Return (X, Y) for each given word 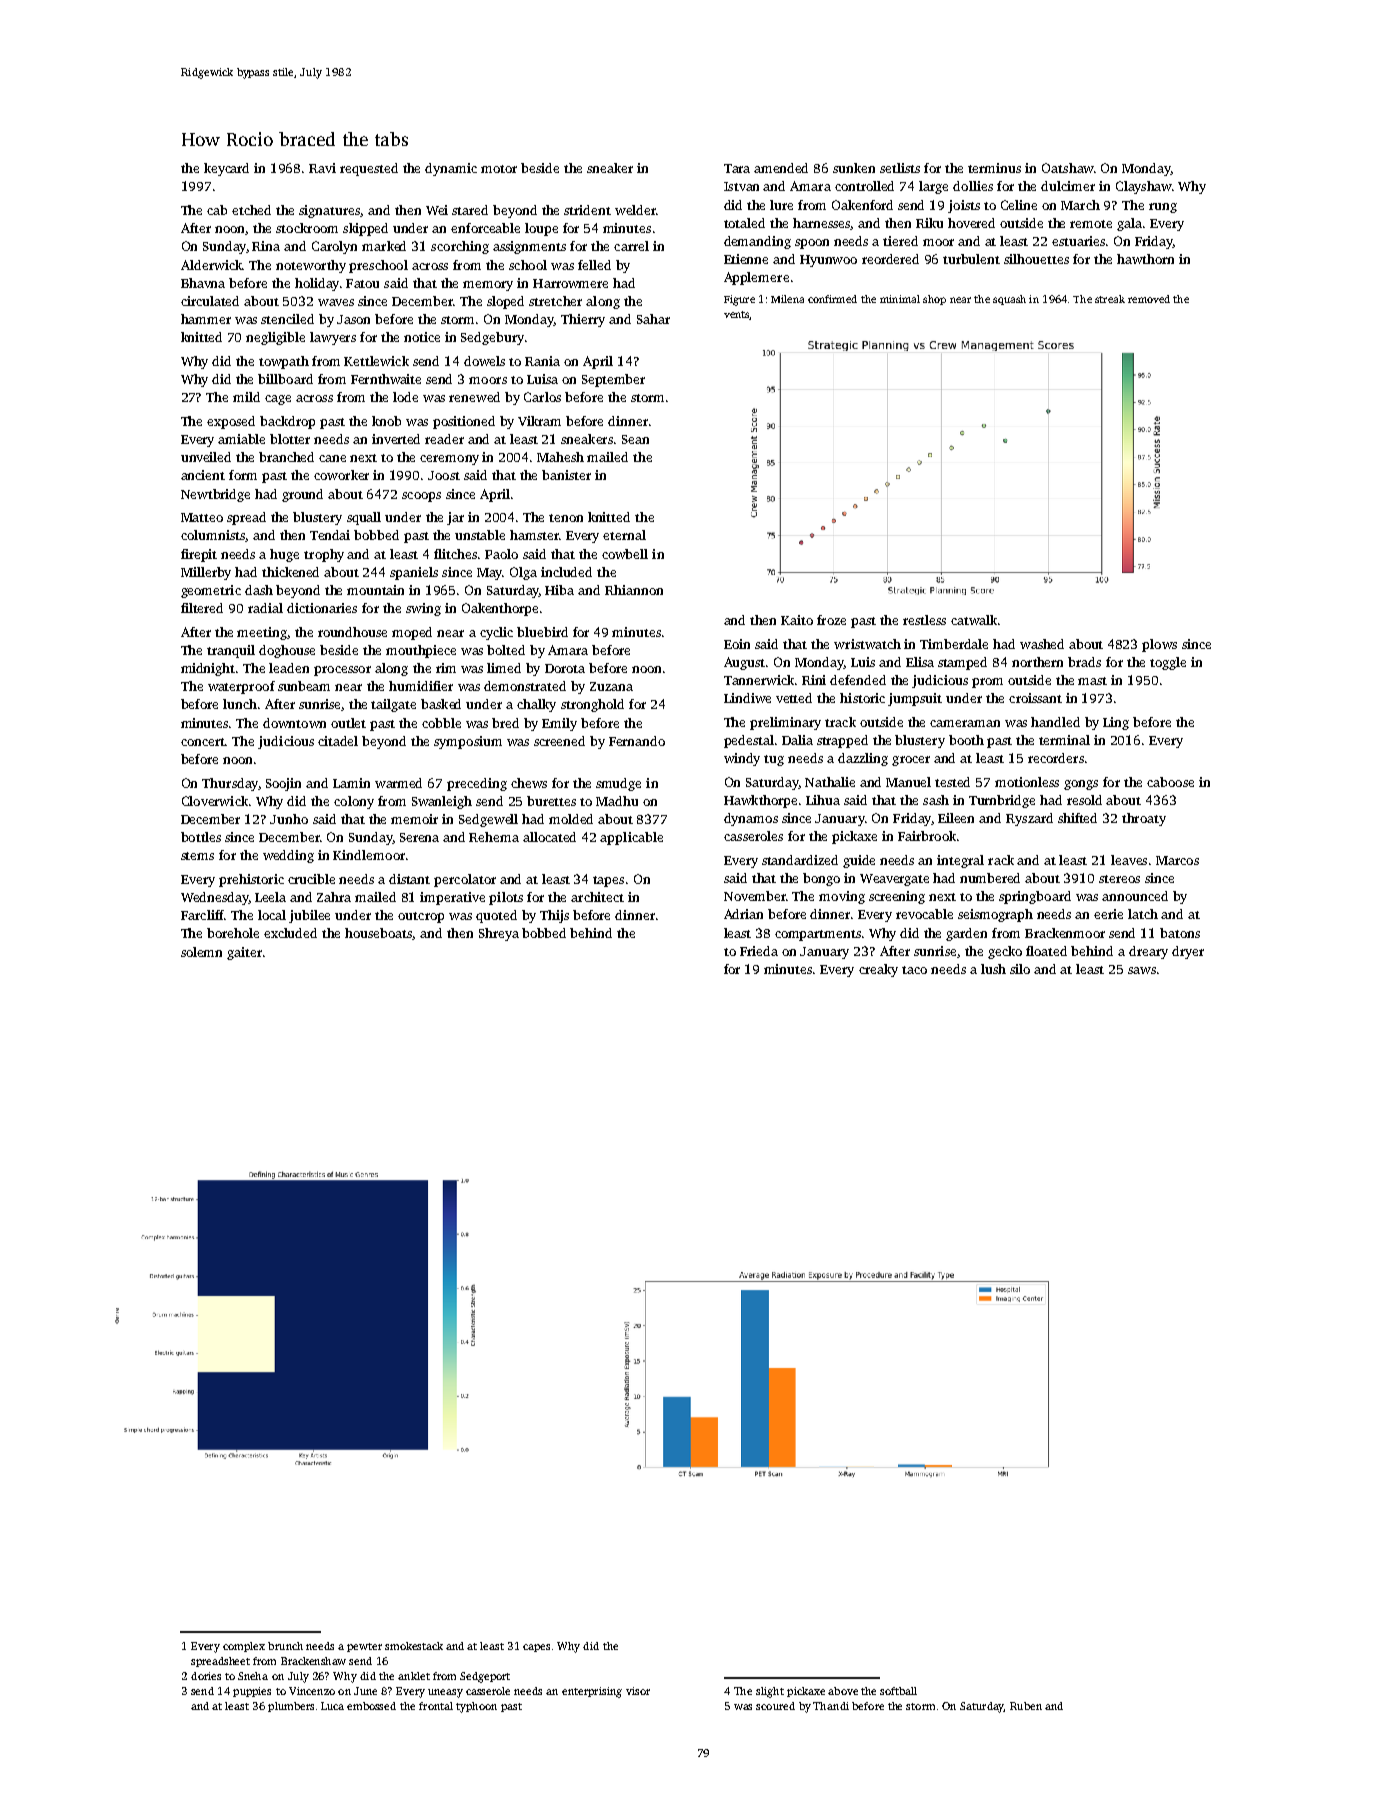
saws (1142, 970)
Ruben (1026, 1706)
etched (251, 210)
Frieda (759, 951)
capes (536, 1648)
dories (206, 1676)
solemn (201, 952)
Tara (737, 168)
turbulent (971, 259)
